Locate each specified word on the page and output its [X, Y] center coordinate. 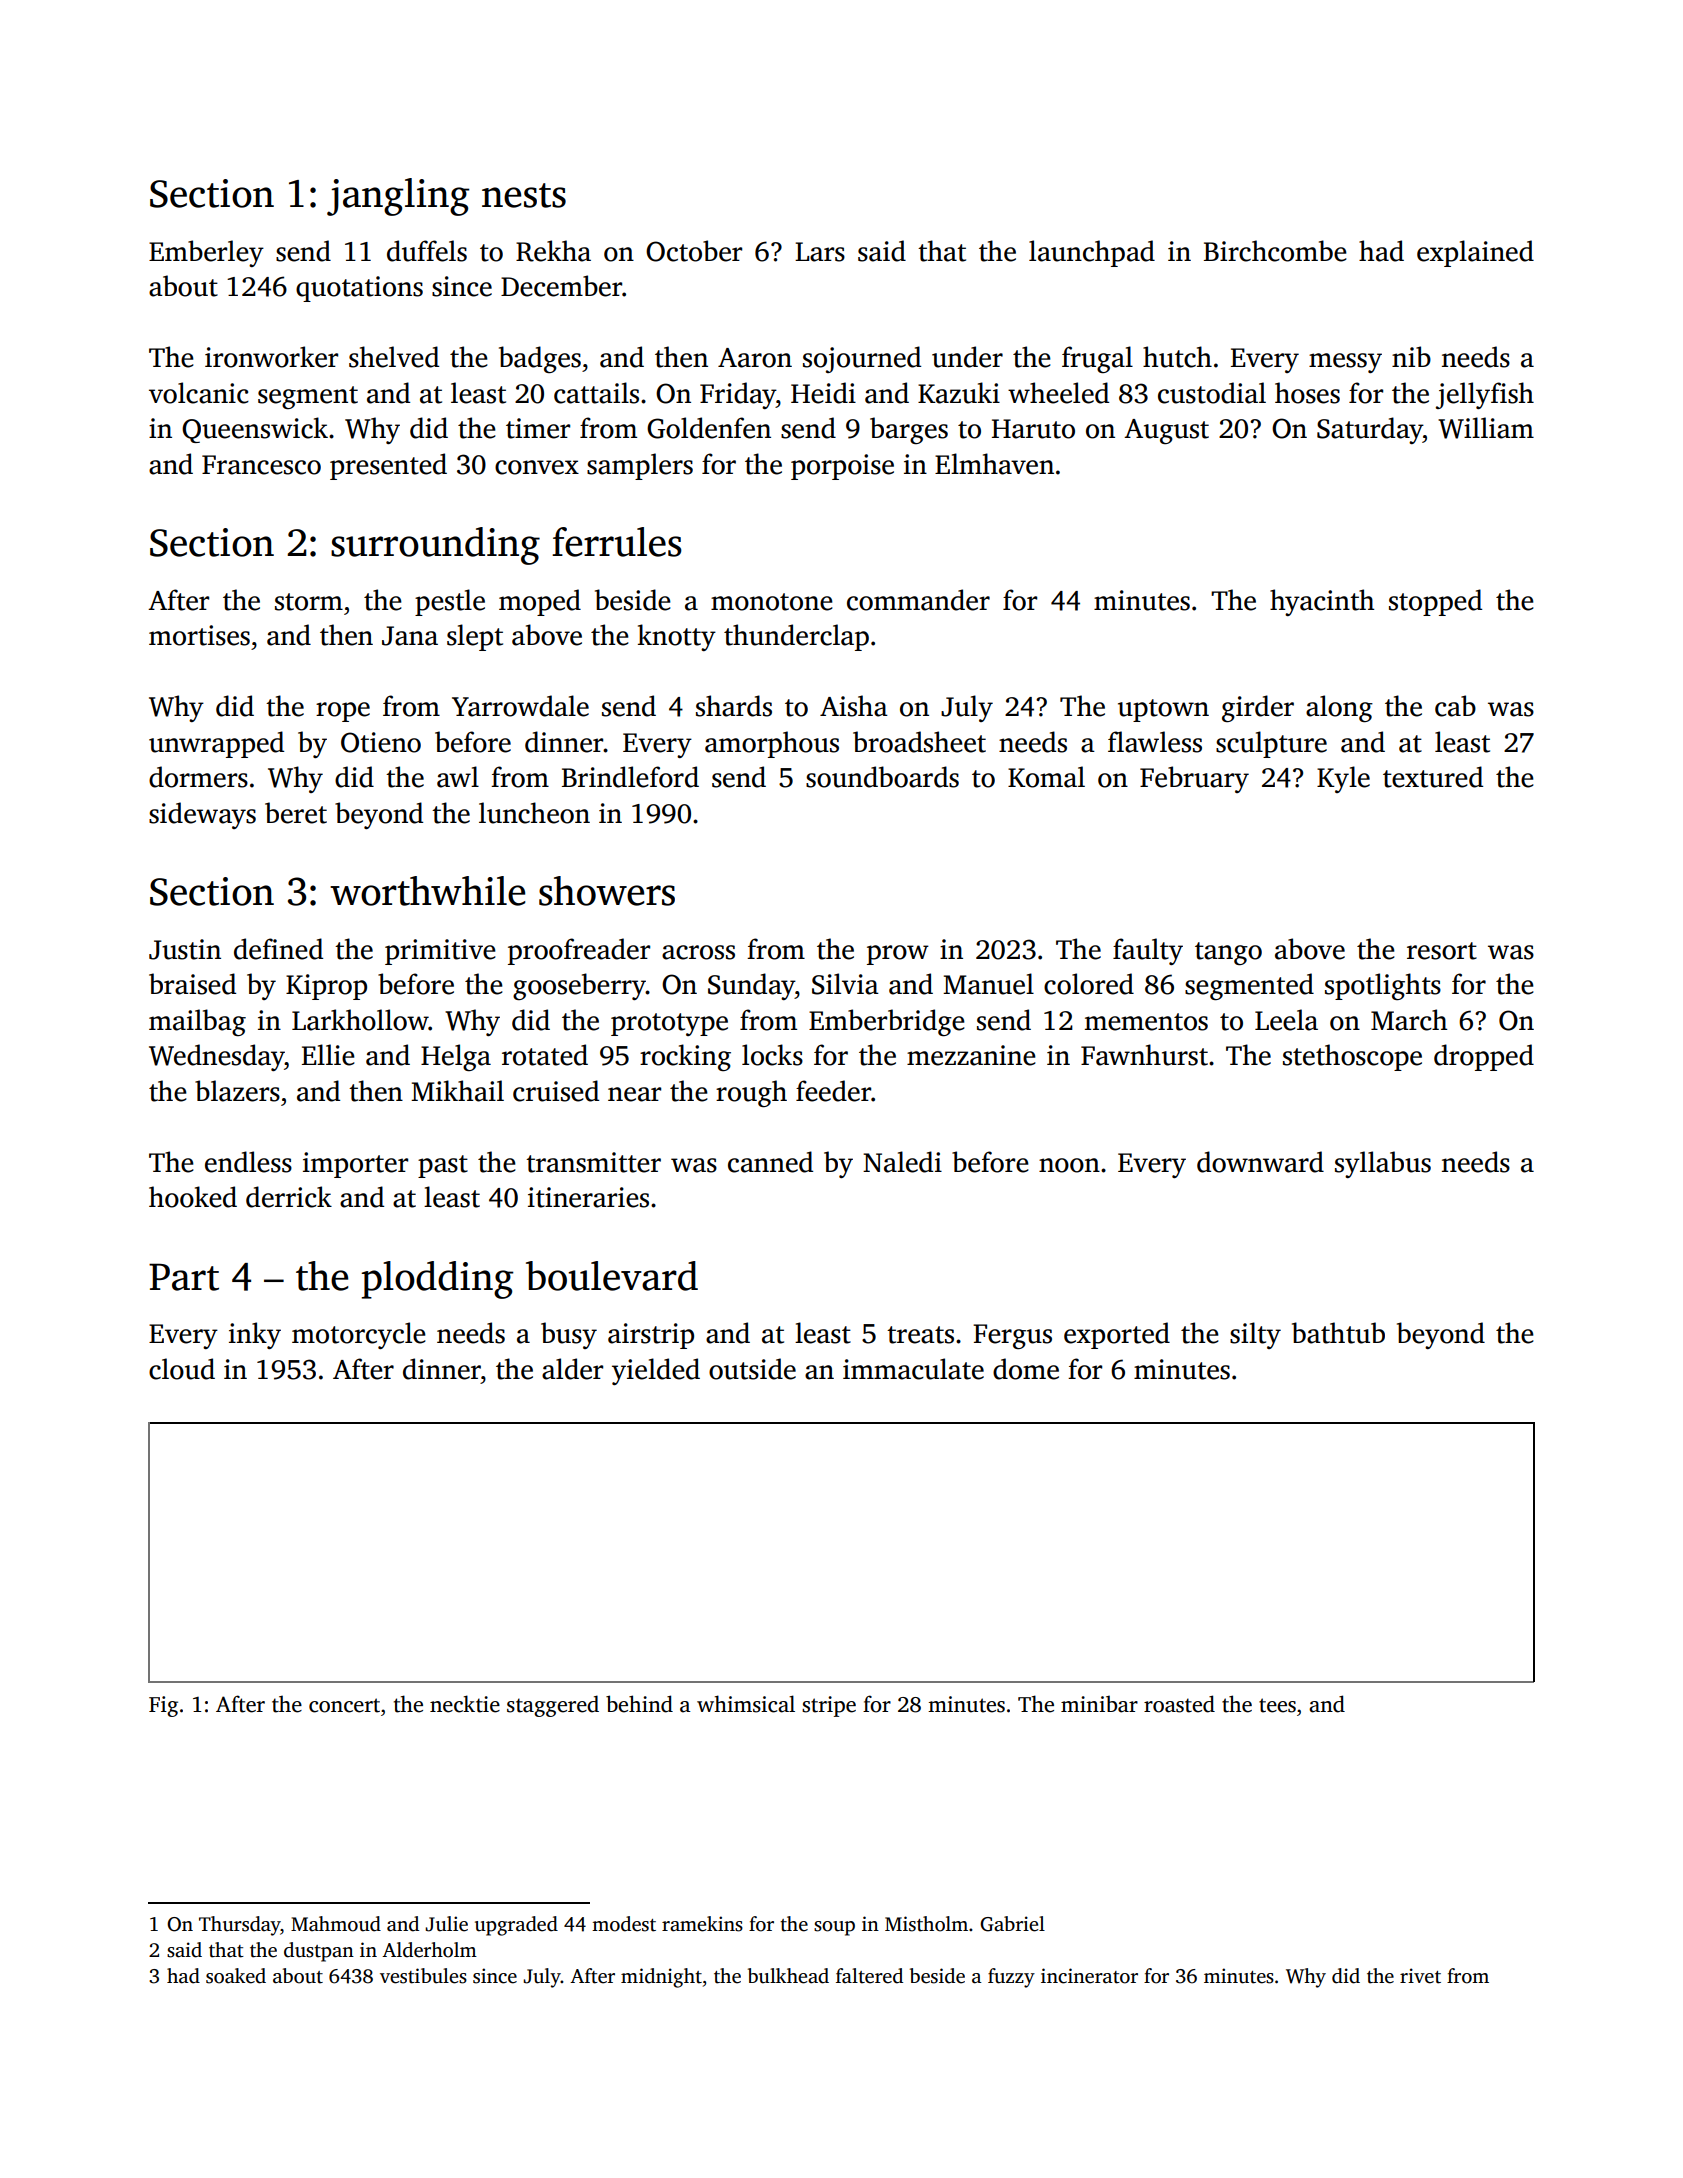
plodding [437, 1280]
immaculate [913, 1369]
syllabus [1383, 1164]
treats [920, 1335]
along [1339, 708]
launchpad [1092, 253]
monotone [772, 602]
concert [344, 1705]
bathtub [1338, 1333]
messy [1345, 363]
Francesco [261, 465]
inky [255, 1335]
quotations [359, 289]
